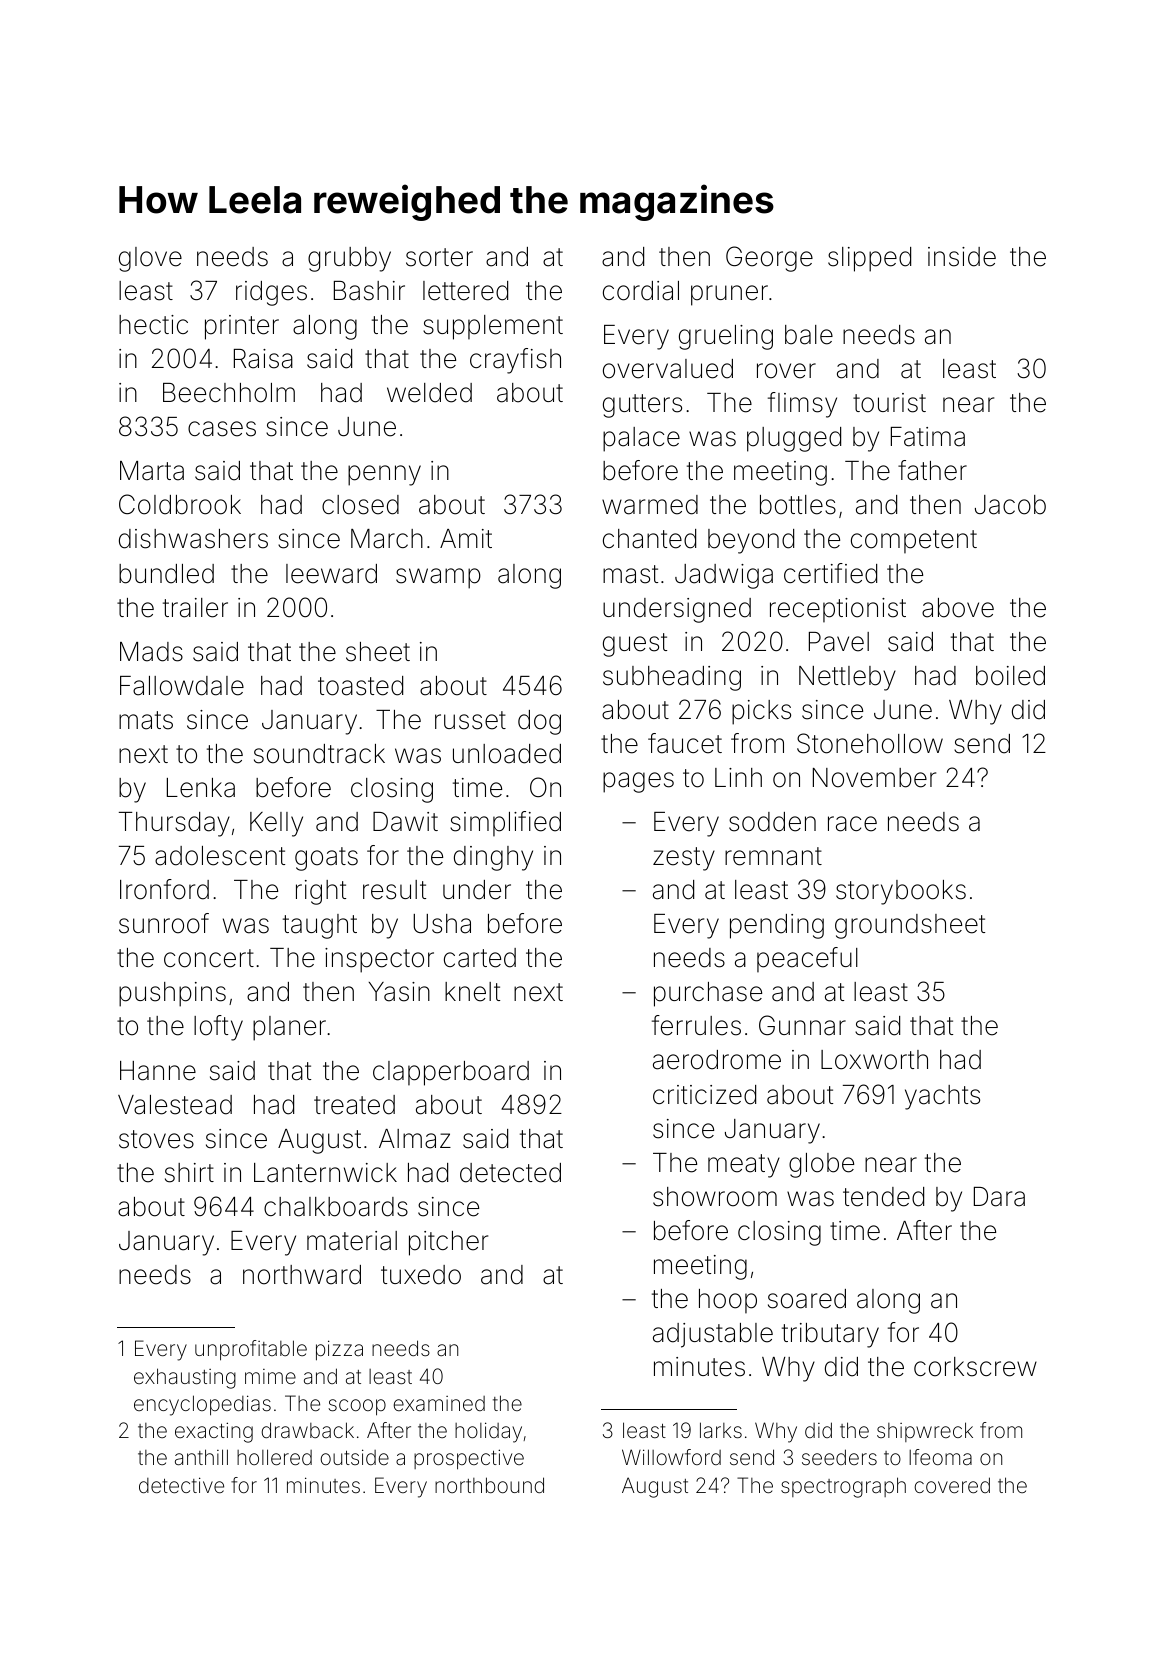 This page has height=1654, width=1165. I want to click on grueling, so click(726, 337).
